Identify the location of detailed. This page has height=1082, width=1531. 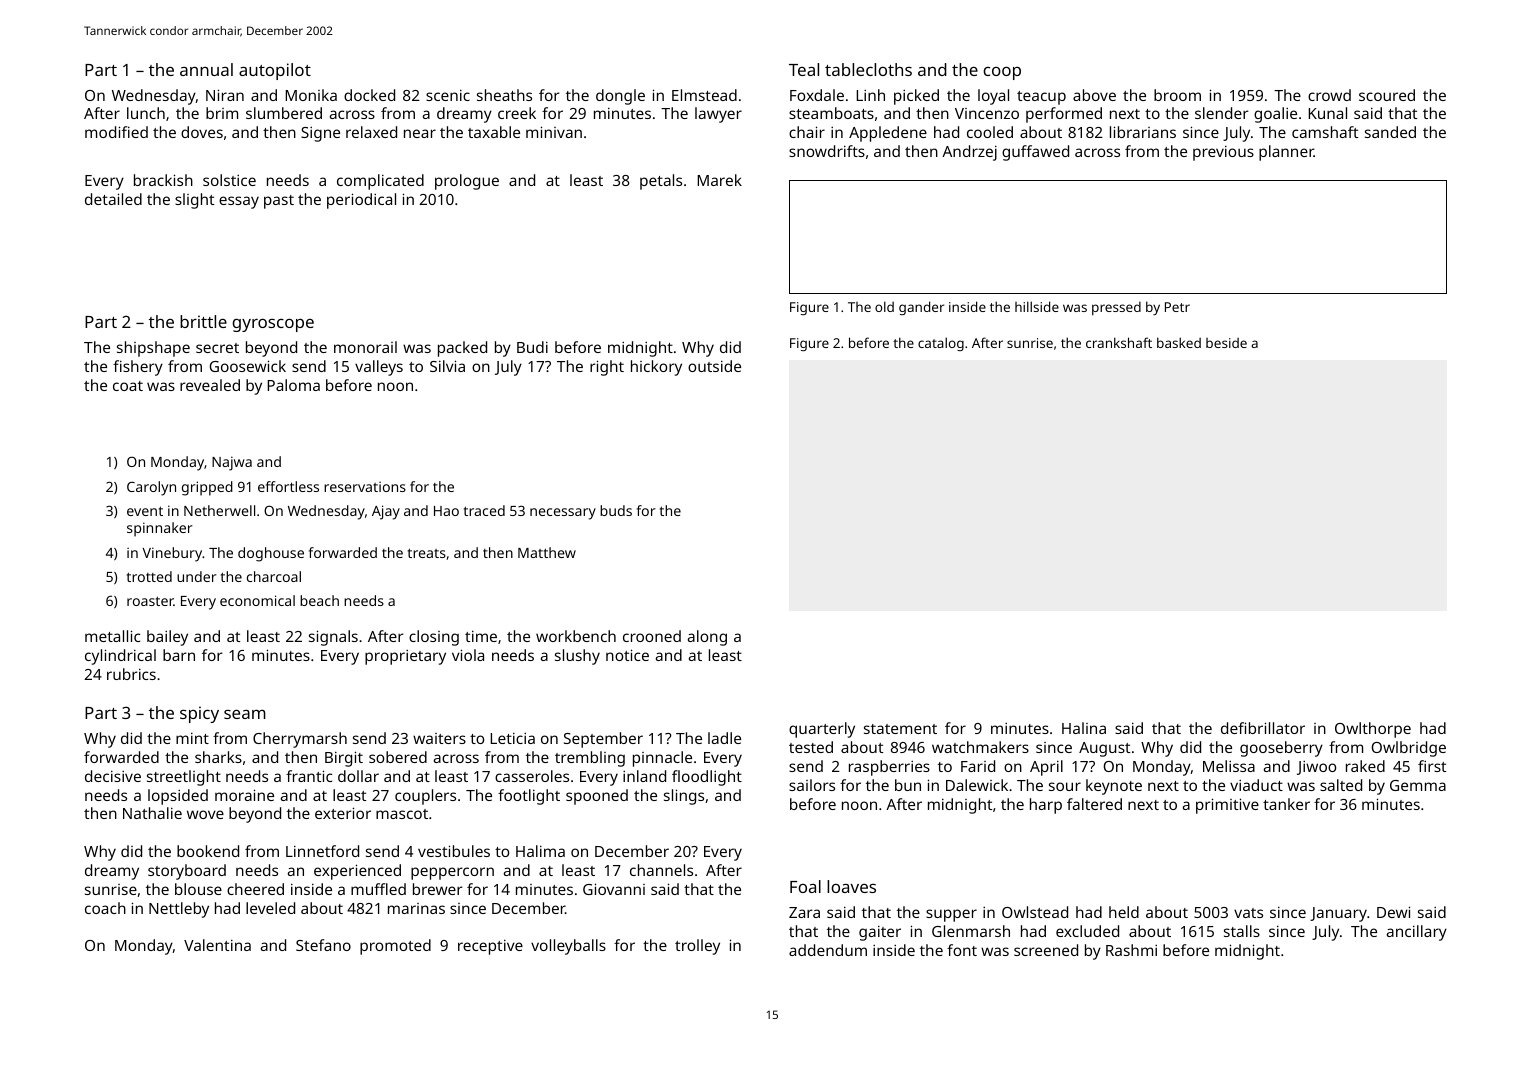
(113, 199).
